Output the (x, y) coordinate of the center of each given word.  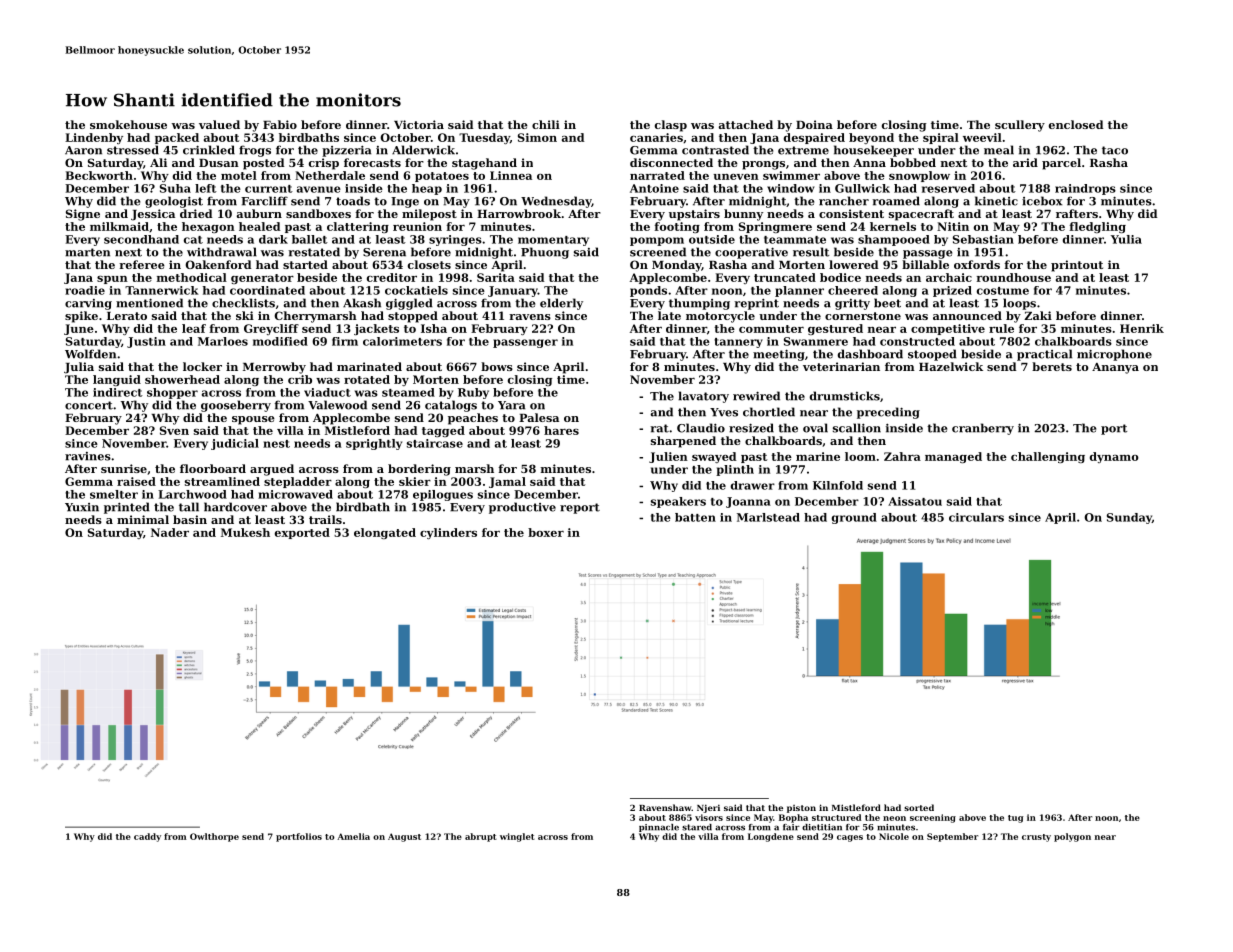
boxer (546, 532)
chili (546, 124)
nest (276, 444)
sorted (919, 807)
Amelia (353, 836)
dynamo (1114, 457)
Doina (814, 124)
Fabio (280, 124)
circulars (976, 517)
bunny (743, 215)
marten (87, 252)
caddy (147, 837)
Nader (170, 532)
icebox (1042, 201)
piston (801, 809)
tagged (443, 431)
